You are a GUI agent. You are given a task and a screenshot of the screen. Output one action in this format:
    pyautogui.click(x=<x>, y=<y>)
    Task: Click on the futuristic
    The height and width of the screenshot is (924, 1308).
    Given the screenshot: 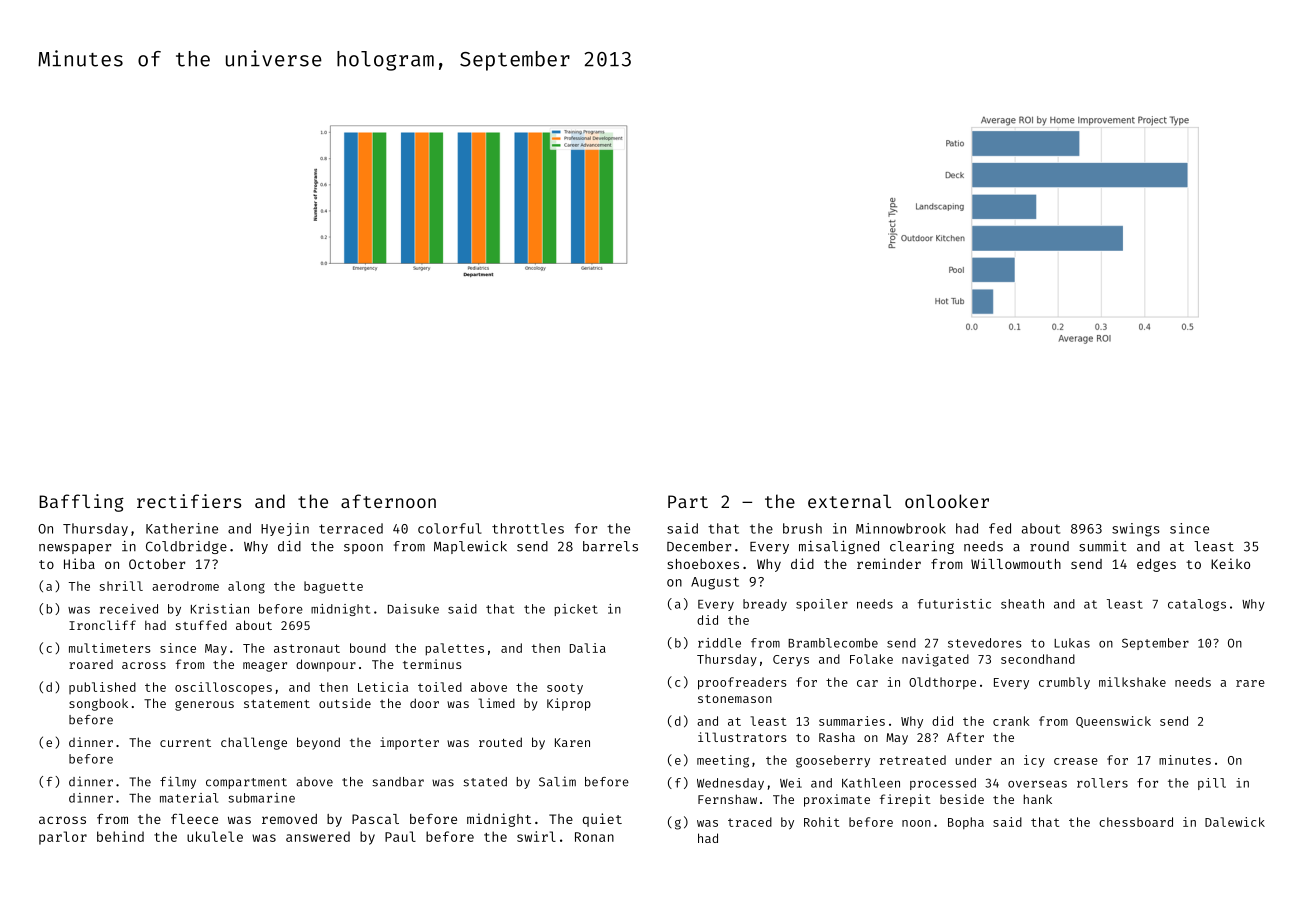 What is the action you would take?
    pyautogui.click(x=954, y=604)
